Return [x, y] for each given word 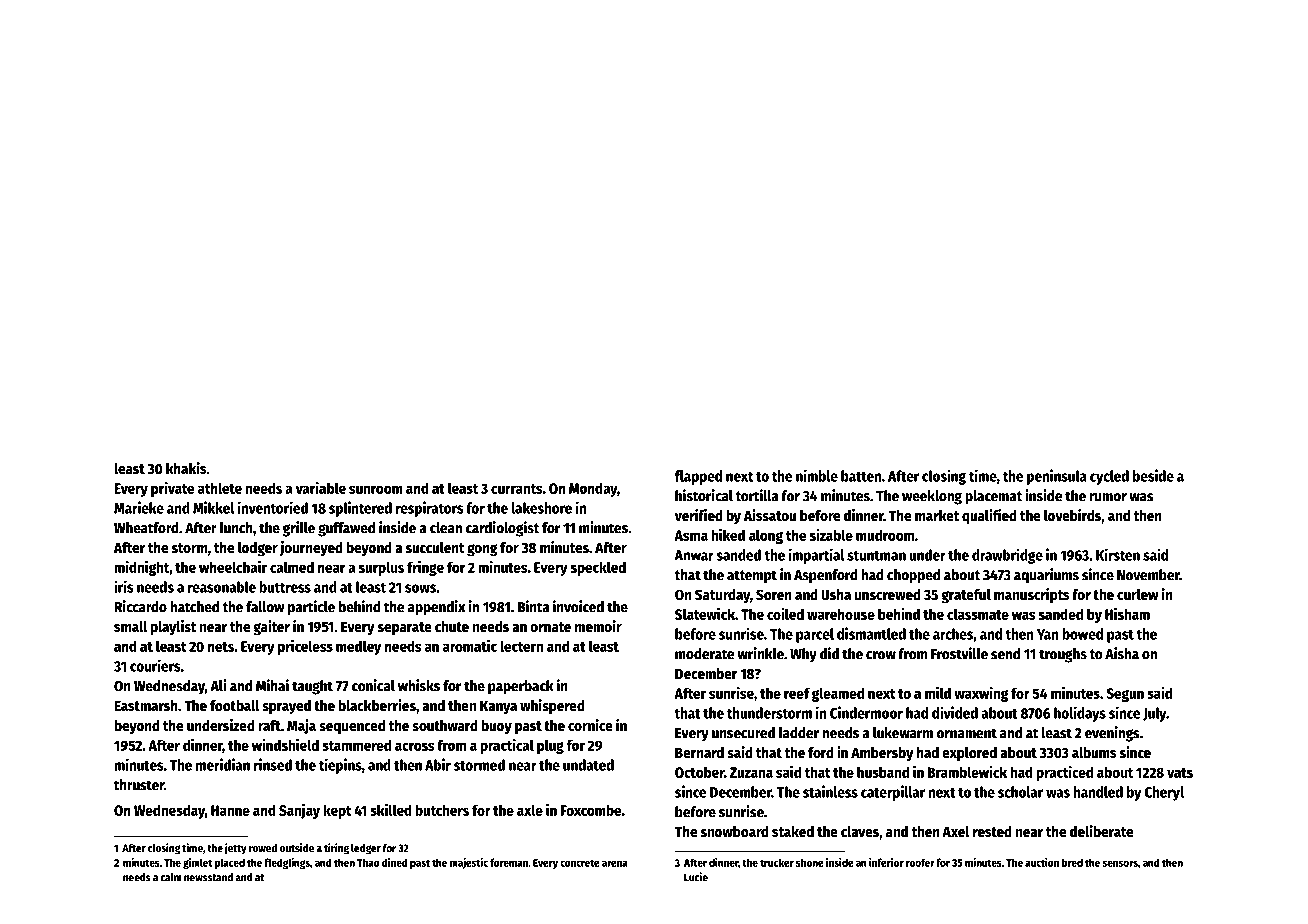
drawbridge [1007, 556]
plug [550, 746]
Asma [691, 535]
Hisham [1127, 613]
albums [1094, 752]
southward [445, 725]
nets [221, 647]
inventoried [273, 507]
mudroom [885, 535]
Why [803, 655]
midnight [141, 568]
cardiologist [502, 529]
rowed [263, 848]
